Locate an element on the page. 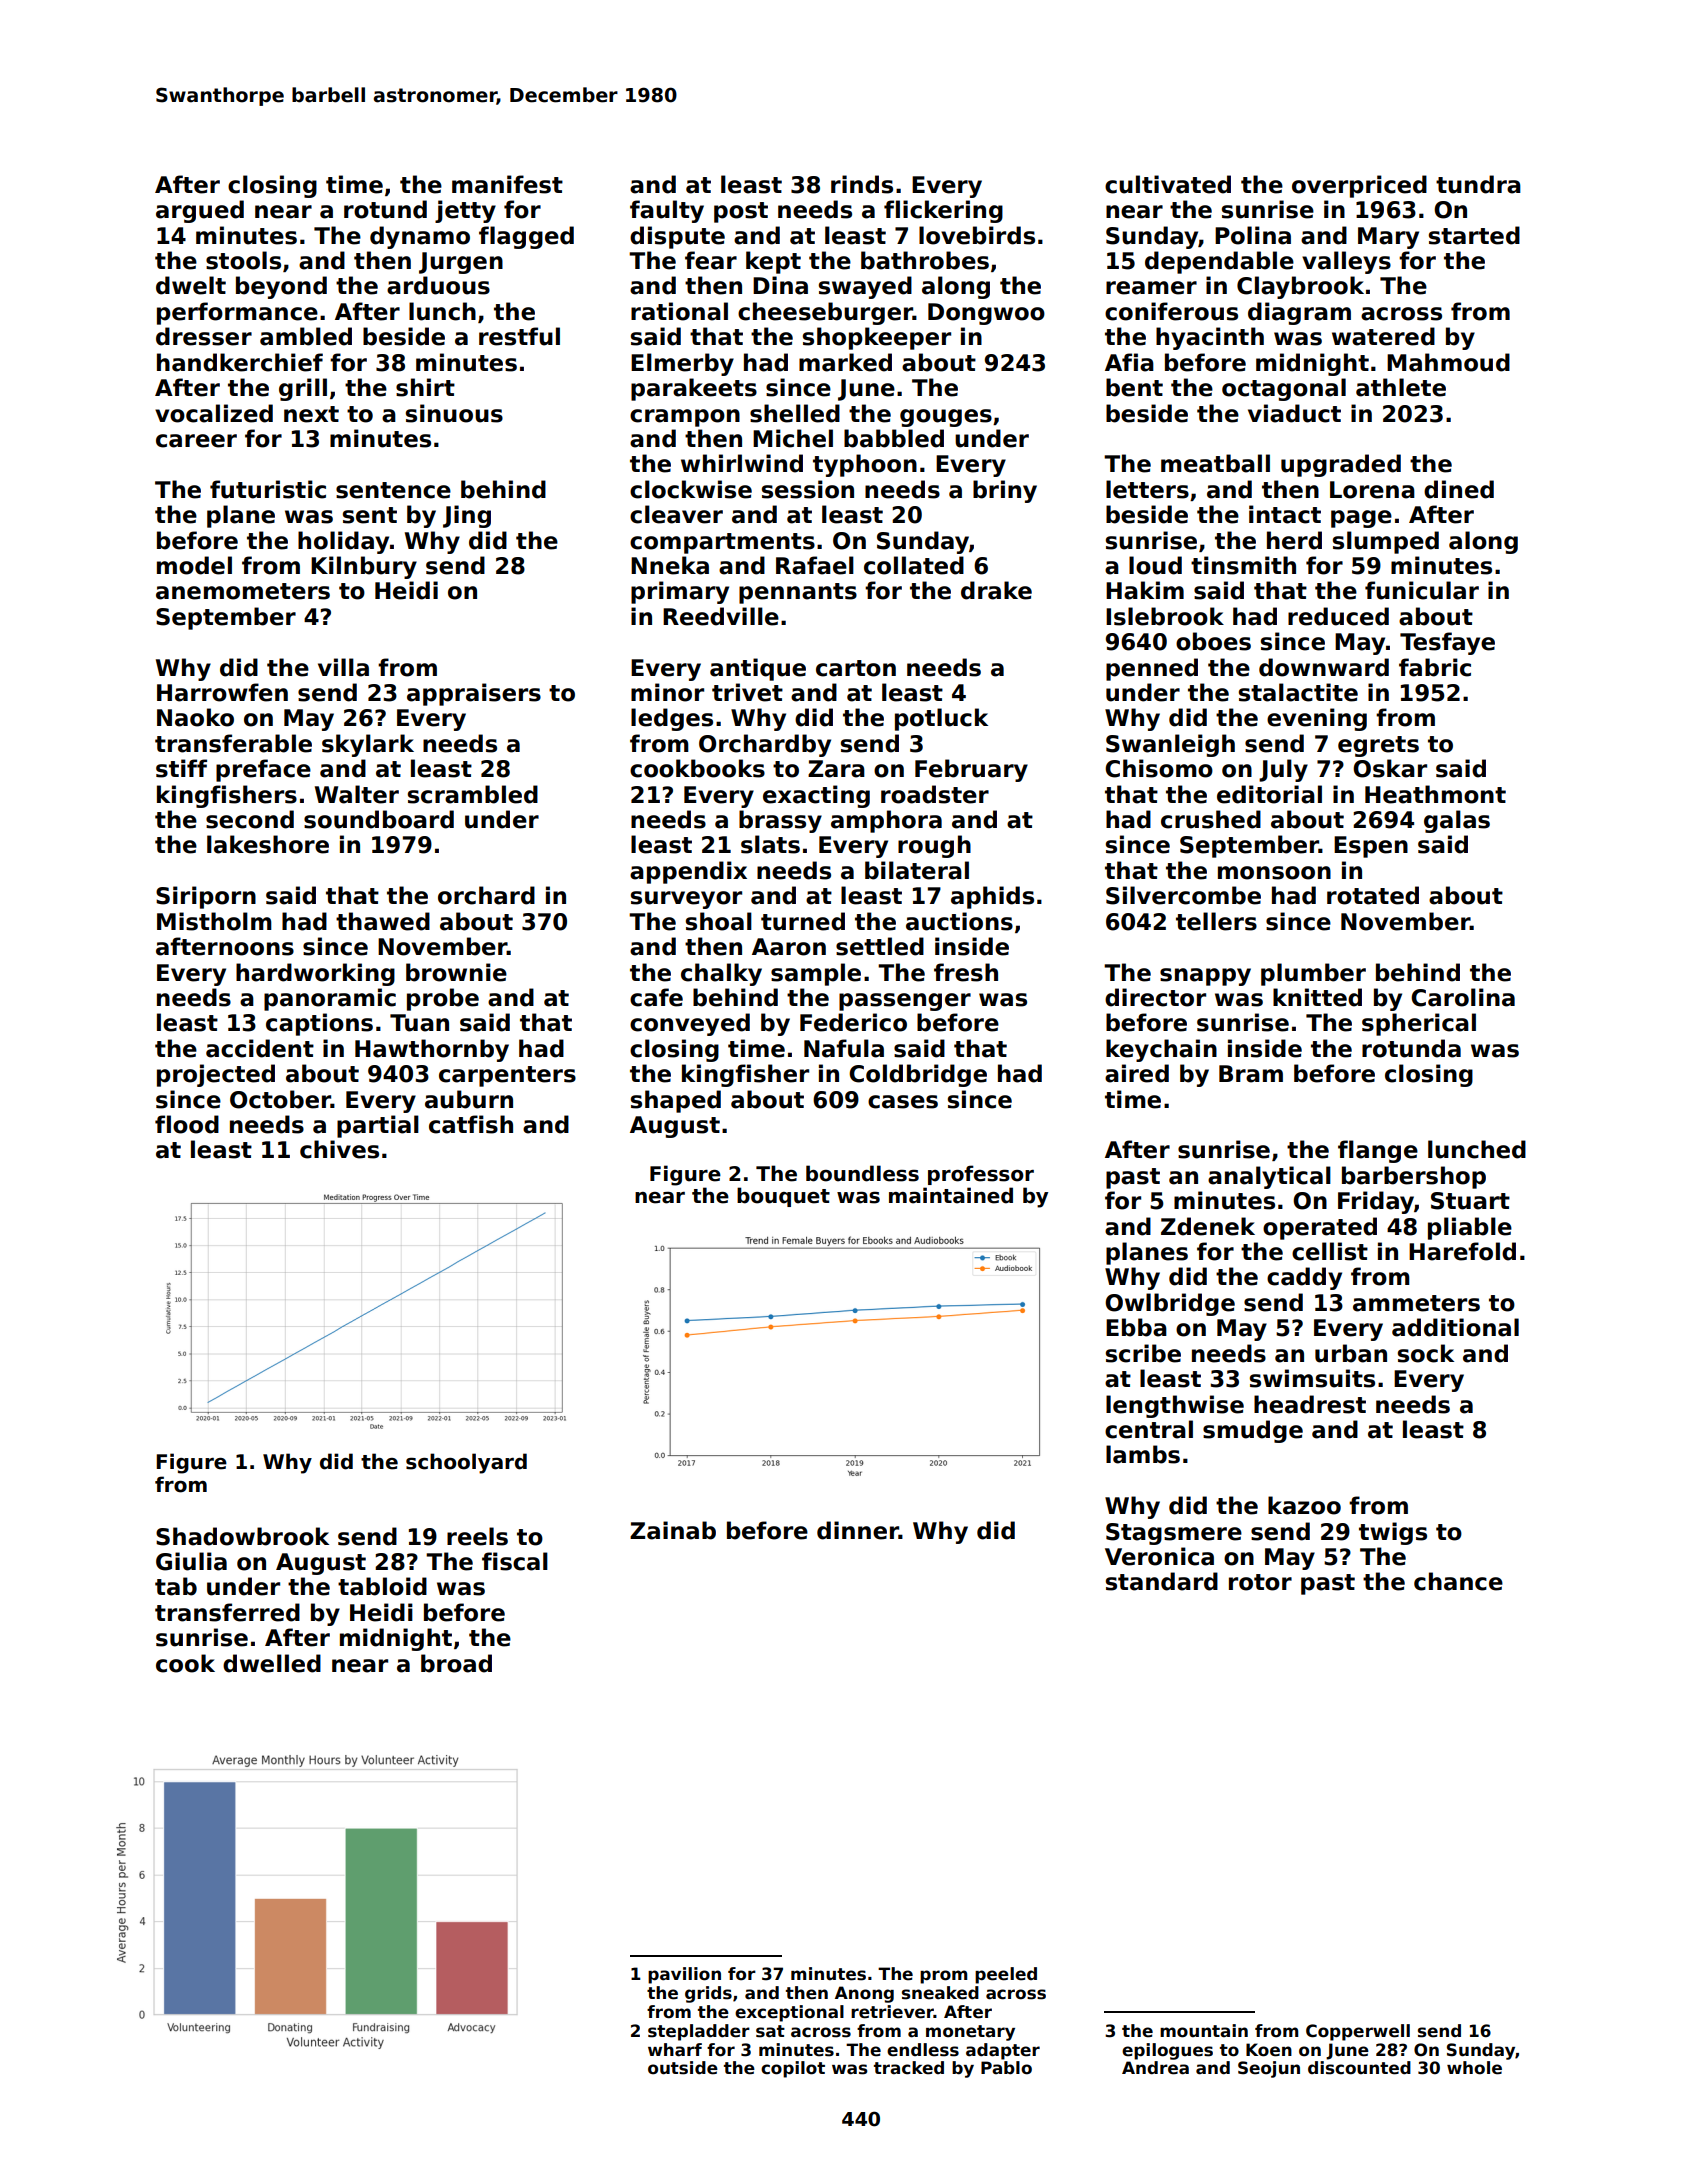 The height and width of the document is (2178, 1683). tabloid is located at coordinates (382, 1586).
